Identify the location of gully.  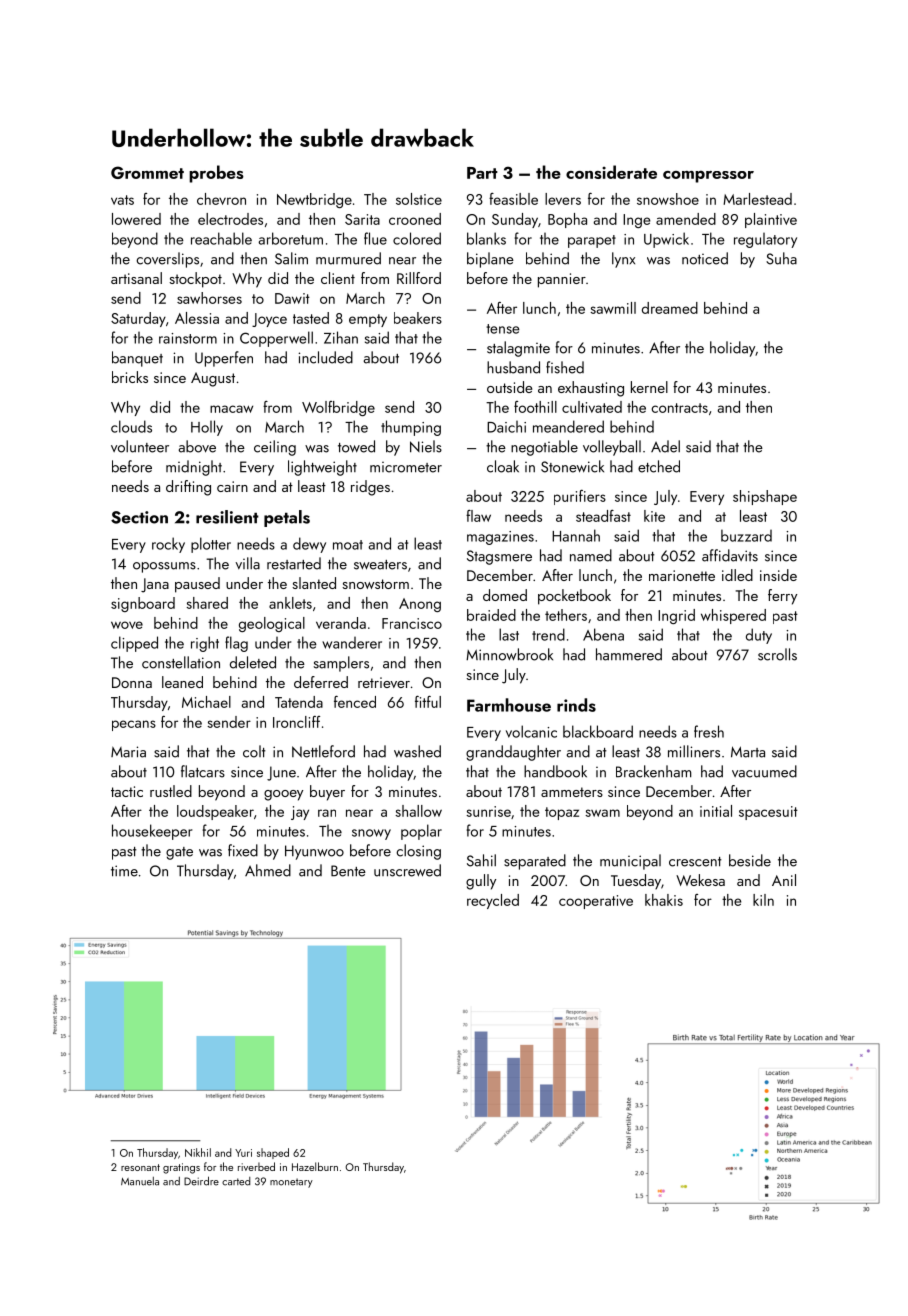
(481, 882).
